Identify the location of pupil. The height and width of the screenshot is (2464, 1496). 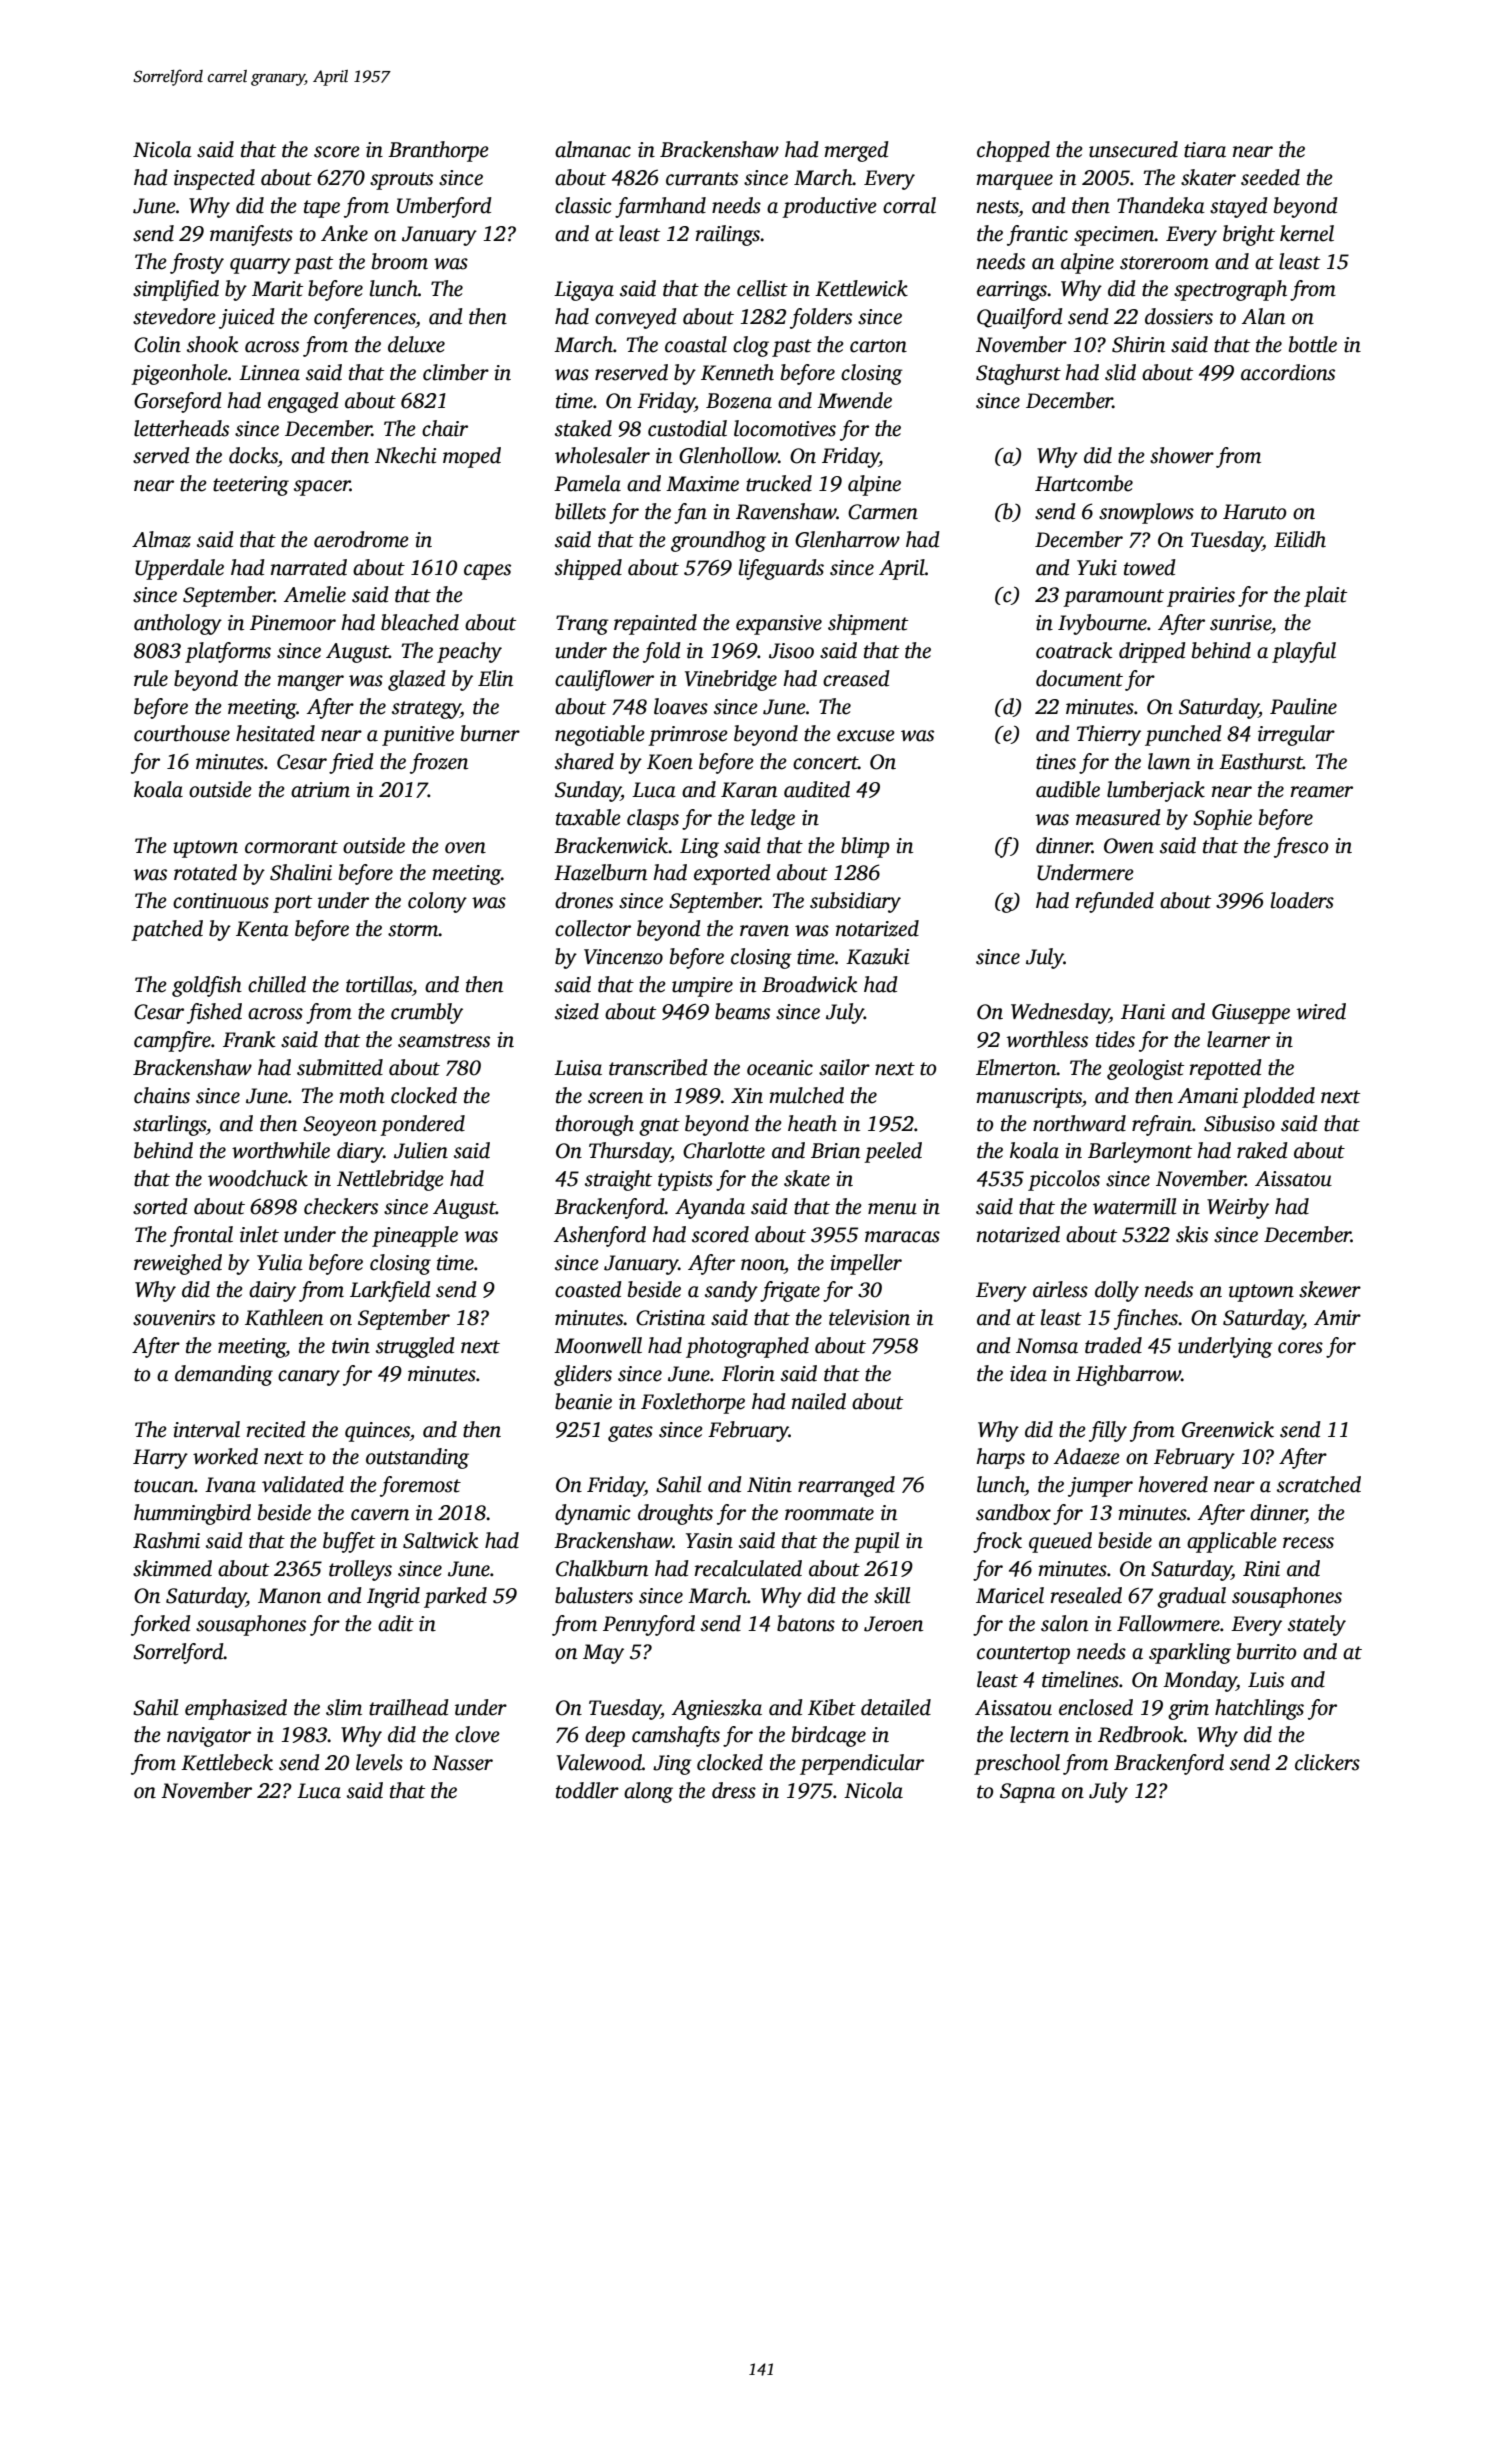
(876, 1542).
